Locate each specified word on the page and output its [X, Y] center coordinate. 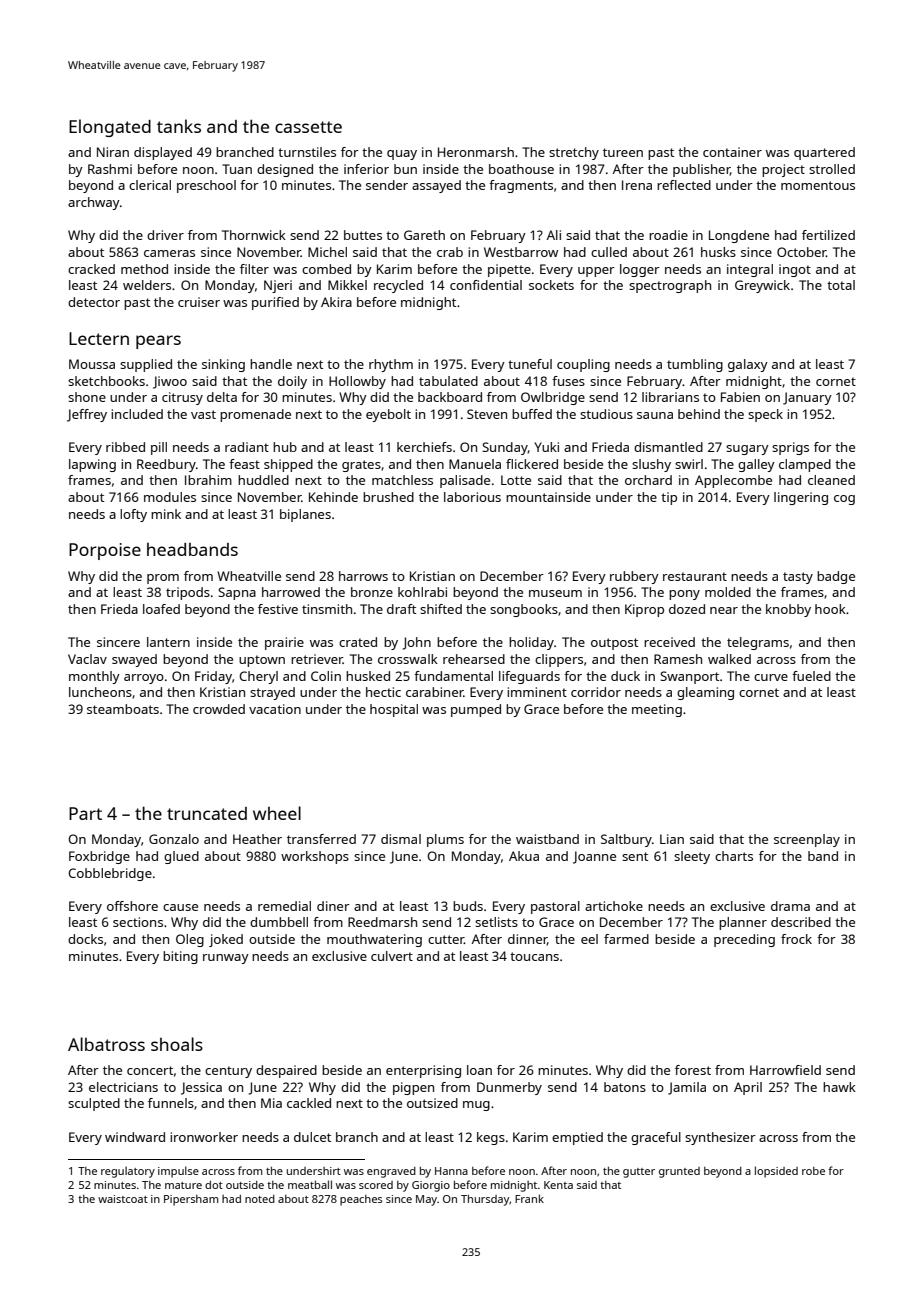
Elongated [110, 128]
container [732, 152]
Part [85, 813]
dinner [527, 940]
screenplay [807, 840]
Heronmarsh [476, 152]
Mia [271, 1103]
